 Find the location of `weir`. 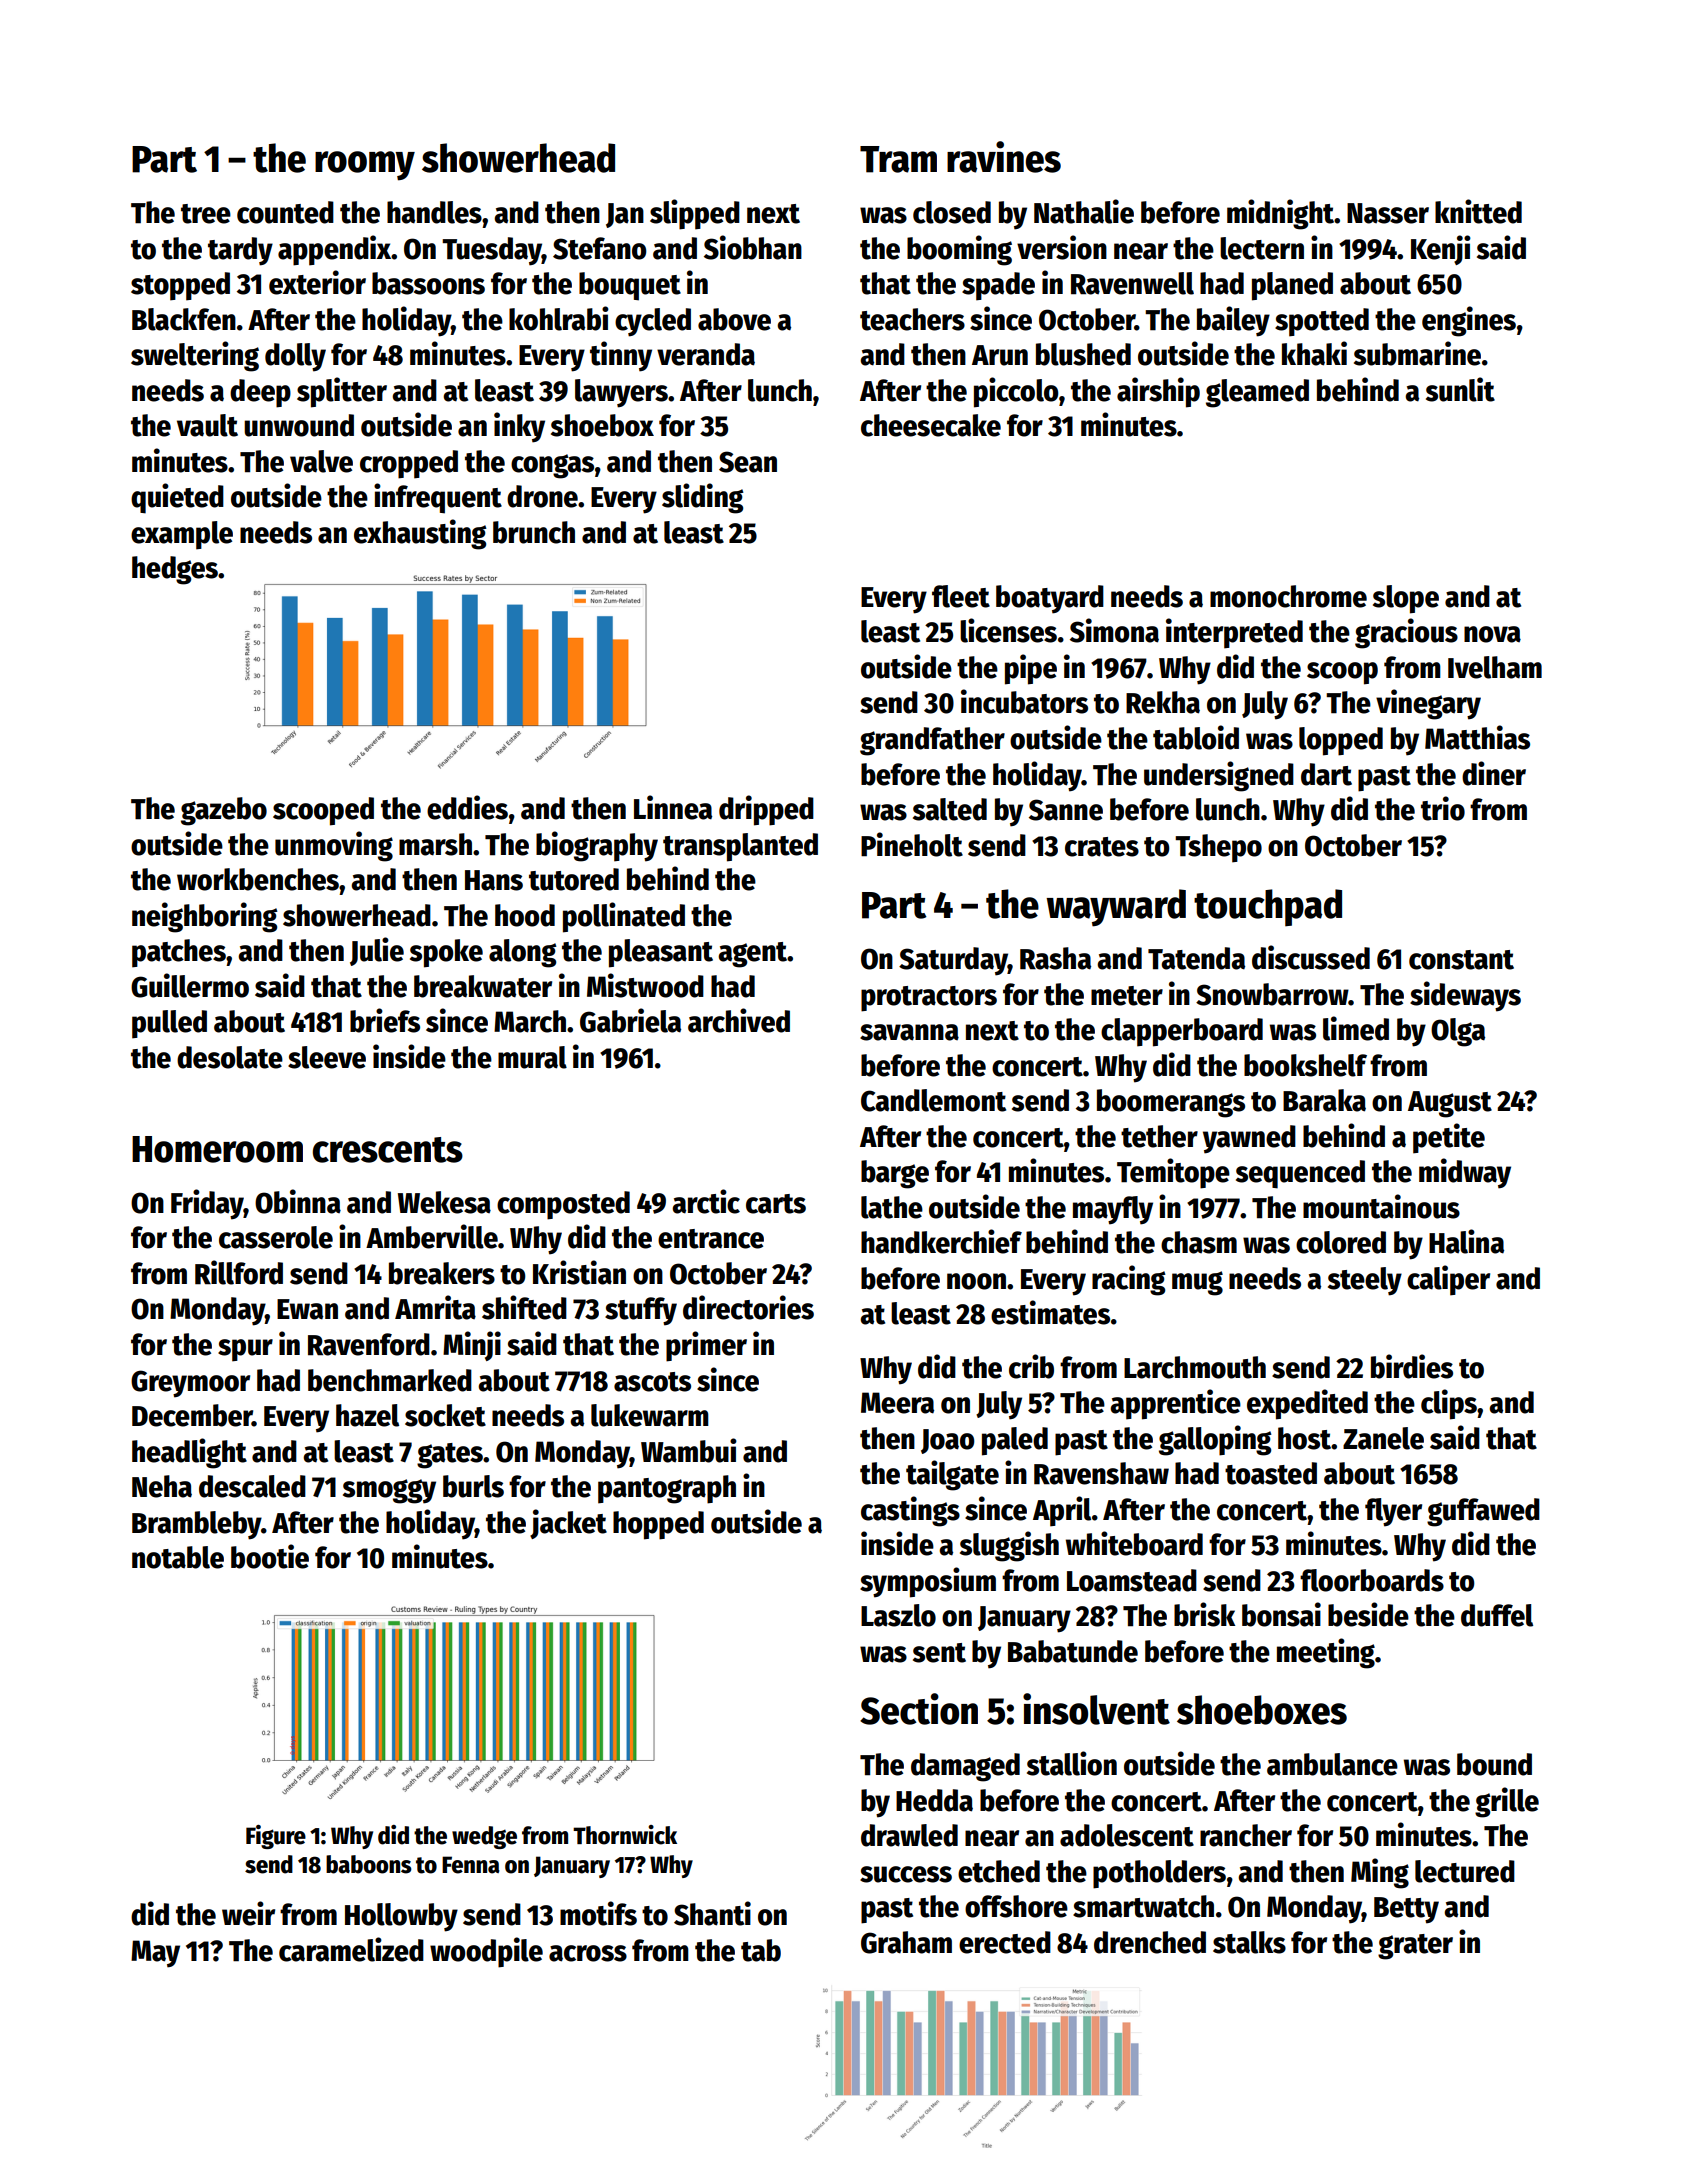

weir is located at coordinates (248, 1913).
